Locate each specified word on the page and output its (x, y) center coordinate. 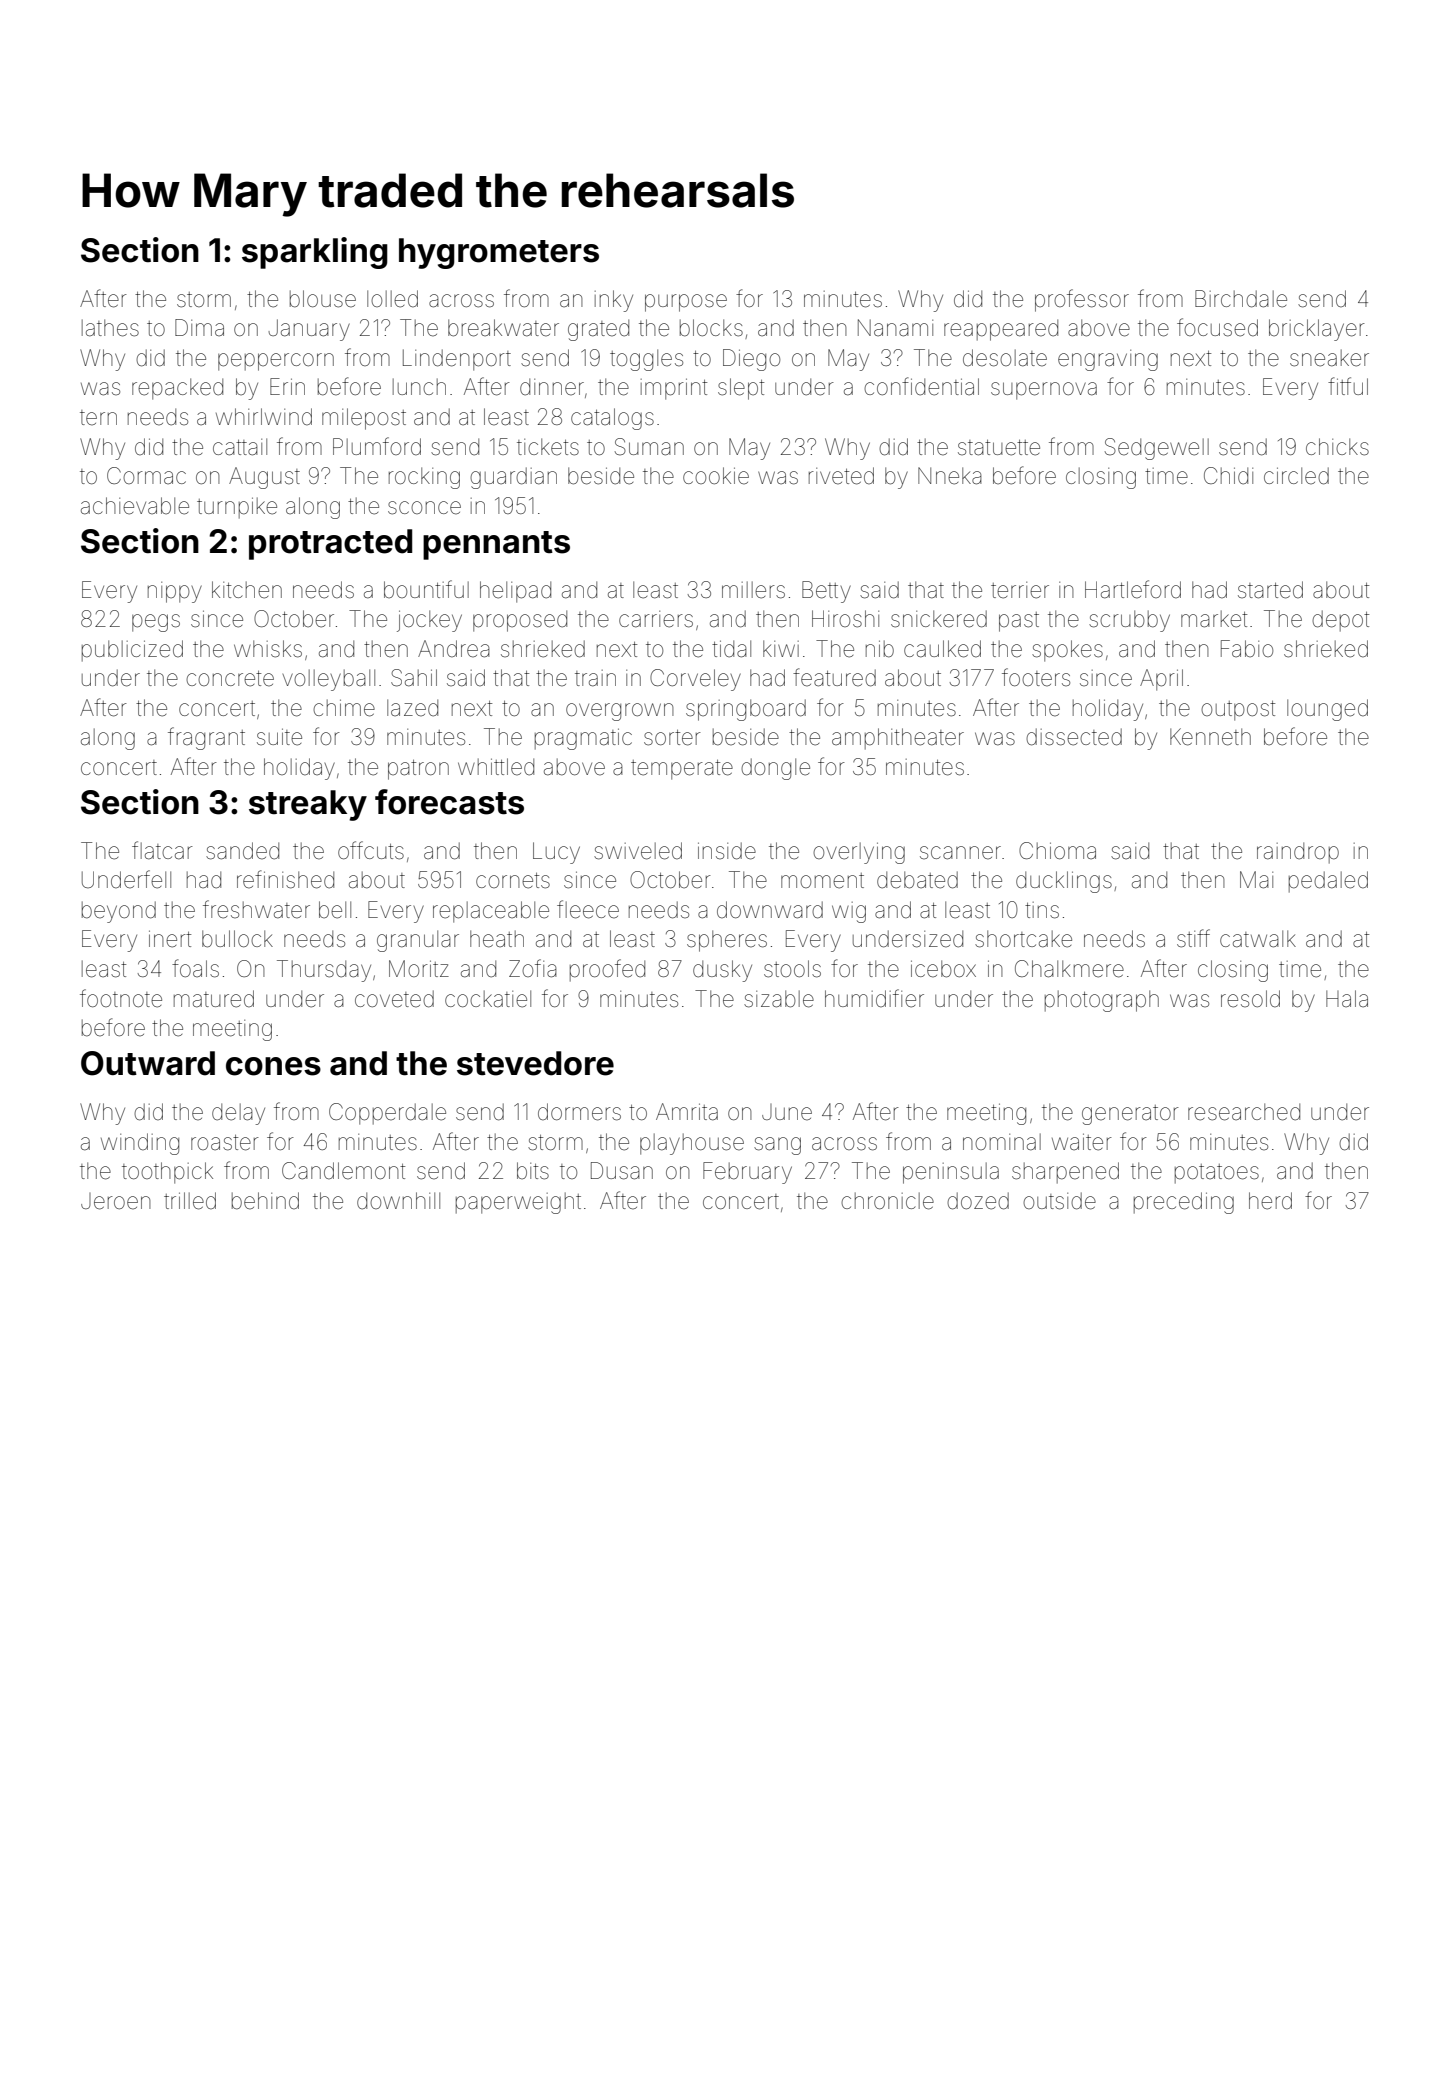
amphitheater (898, 738)
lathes (110, 328)
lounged (1327, 710)
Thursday (324, 971)
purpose (686, 303)
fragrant (206, 738)
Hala (1347, 998)
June (787, 1112)
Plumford (377, 446)
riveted (841, 476)
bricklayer (1317, 330)
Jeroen (116, 1201)
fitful (1348, 386)
